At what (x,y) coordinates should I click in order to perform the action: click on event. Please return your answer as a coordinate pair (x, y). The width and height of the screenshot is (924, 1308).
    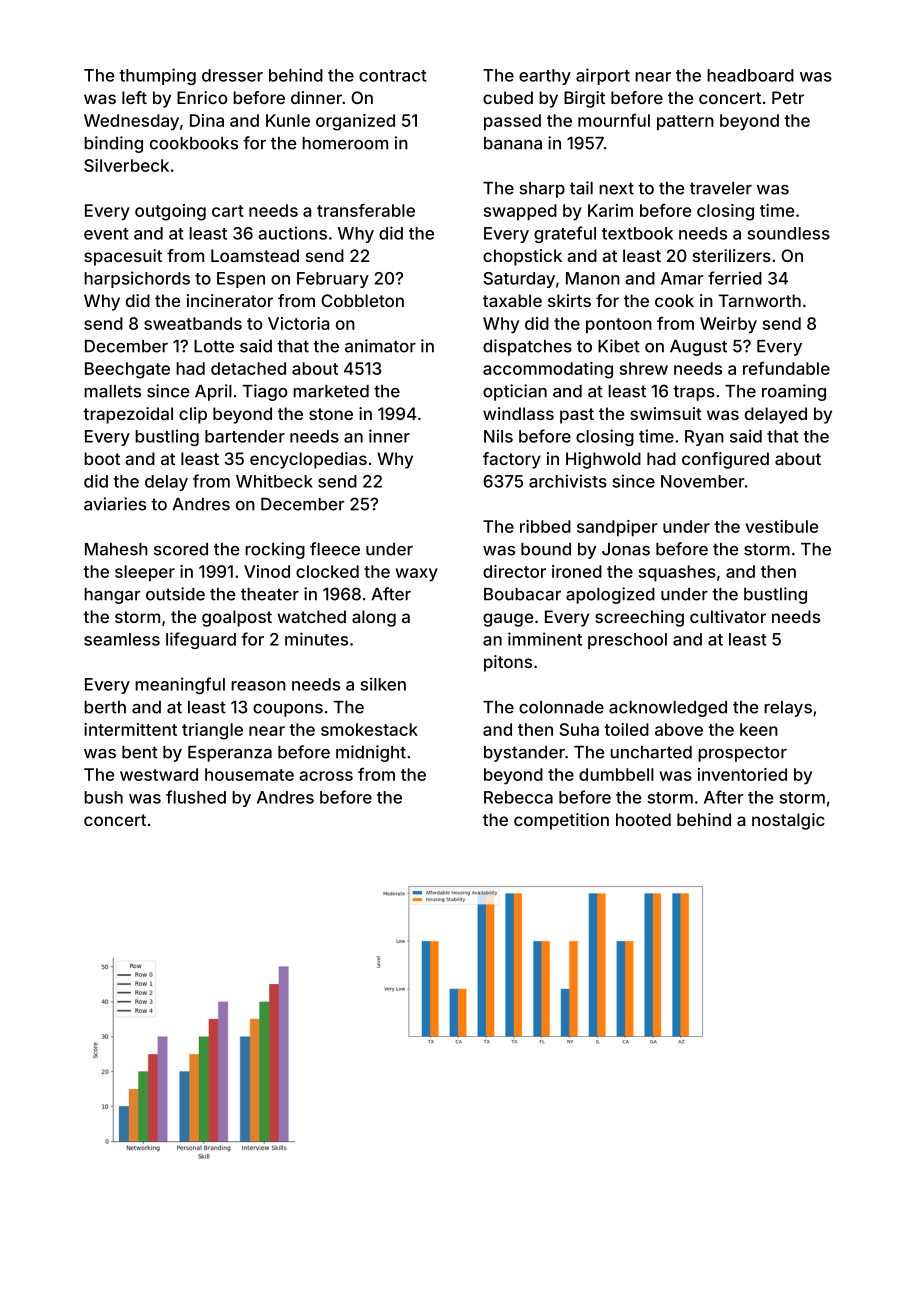
    Looking at the image, I should click on (106, 234).
